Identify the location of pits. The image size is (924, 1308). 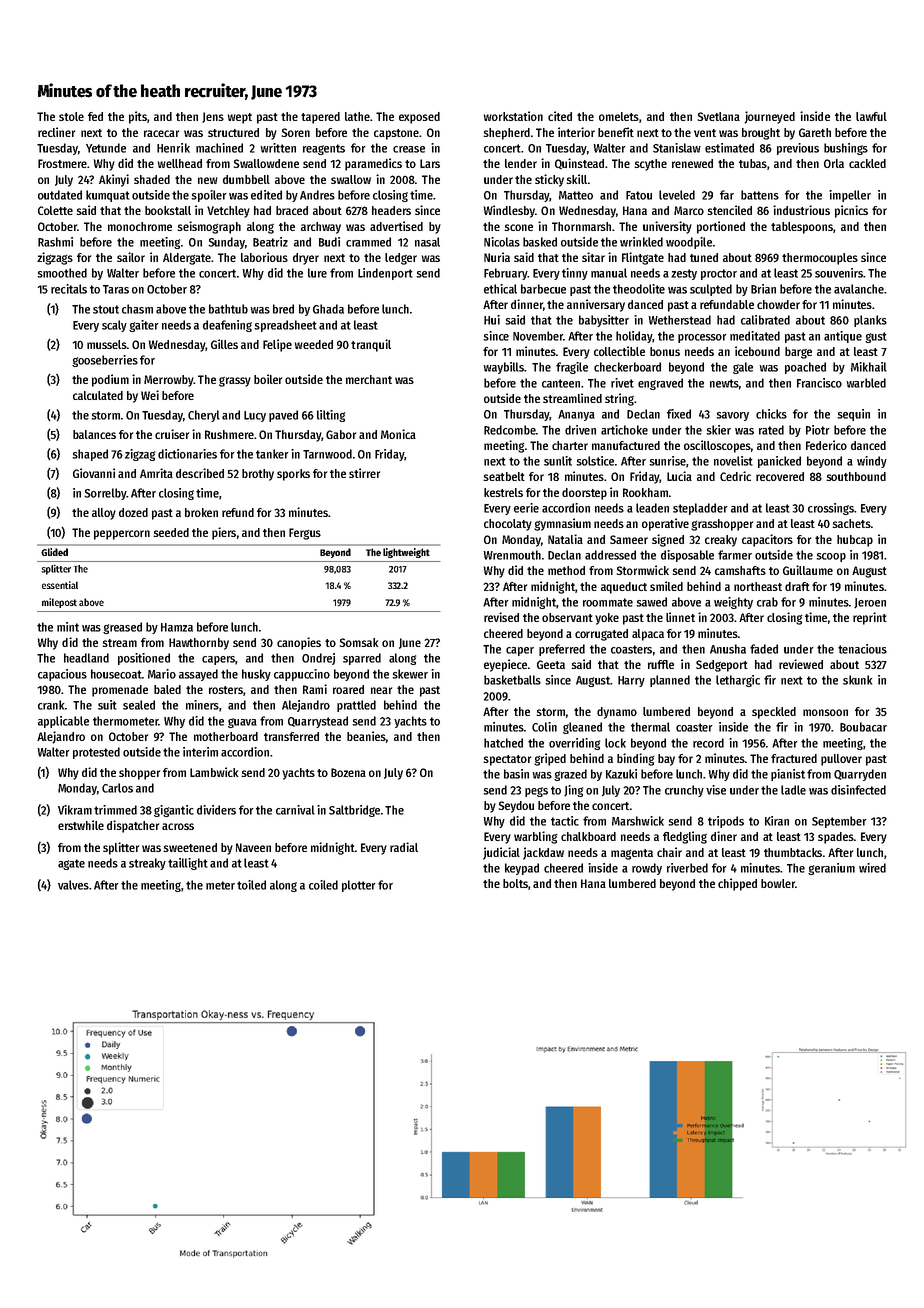
(138, 117).
